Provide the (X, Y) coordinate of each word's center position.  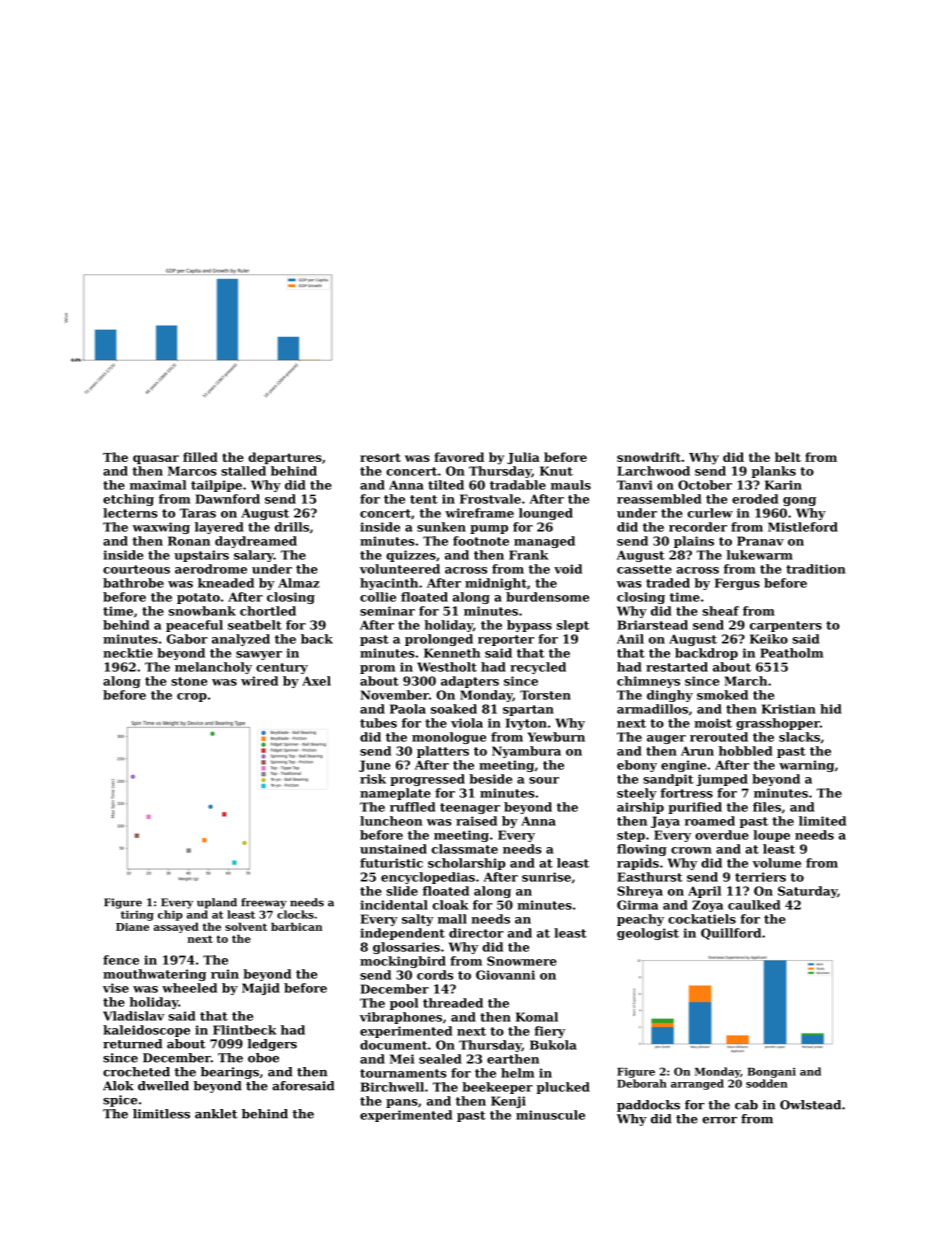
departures (285, 458)
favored (459, 457)
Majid (261, 989)
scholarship (467, 864)
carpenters (786, 626)
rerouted (719, 737)
